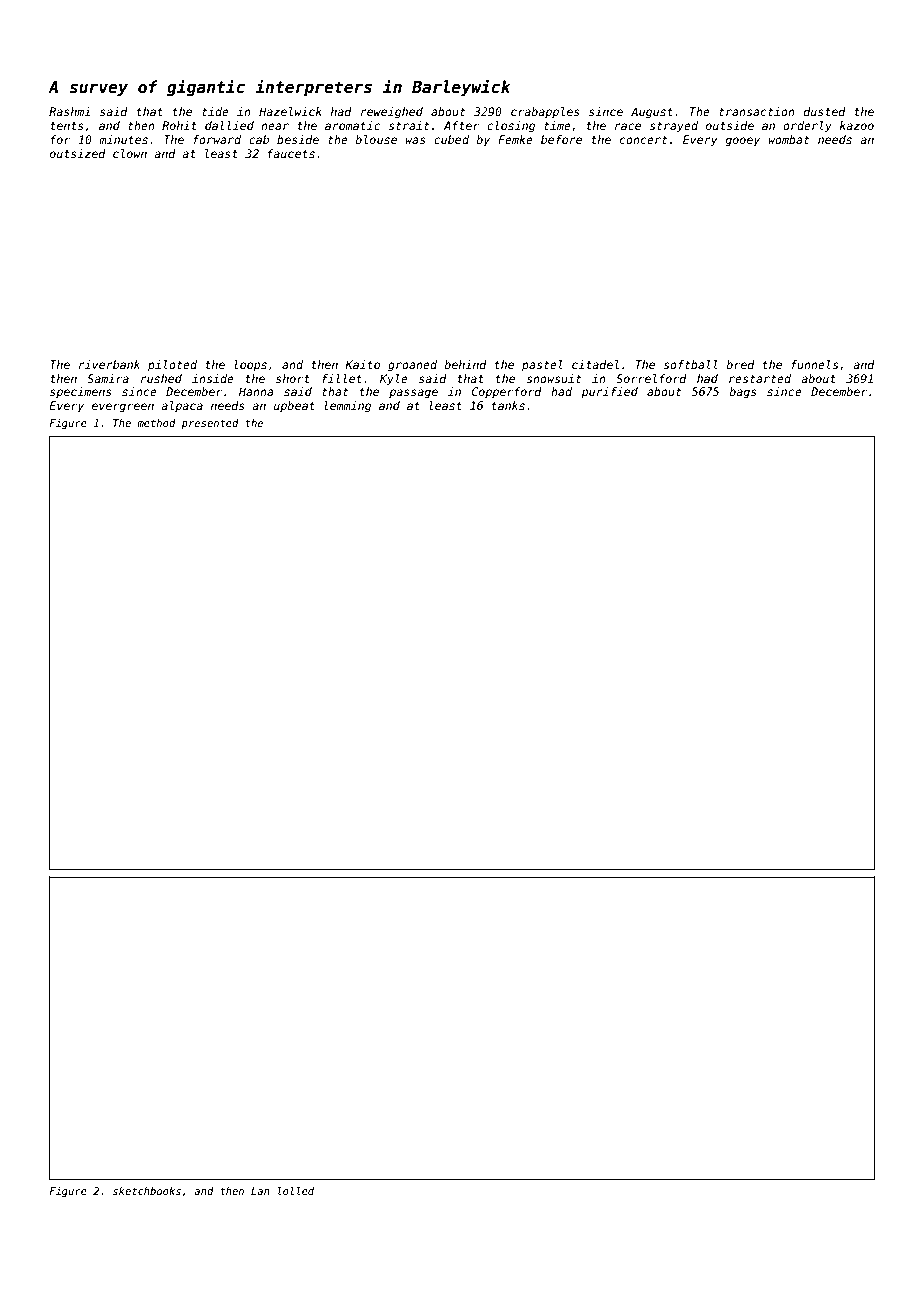 The image size is (924, 1308). Describe the element at coordinates (147, 1191) in the screenshot. I see `sketchbooks` at that location.
